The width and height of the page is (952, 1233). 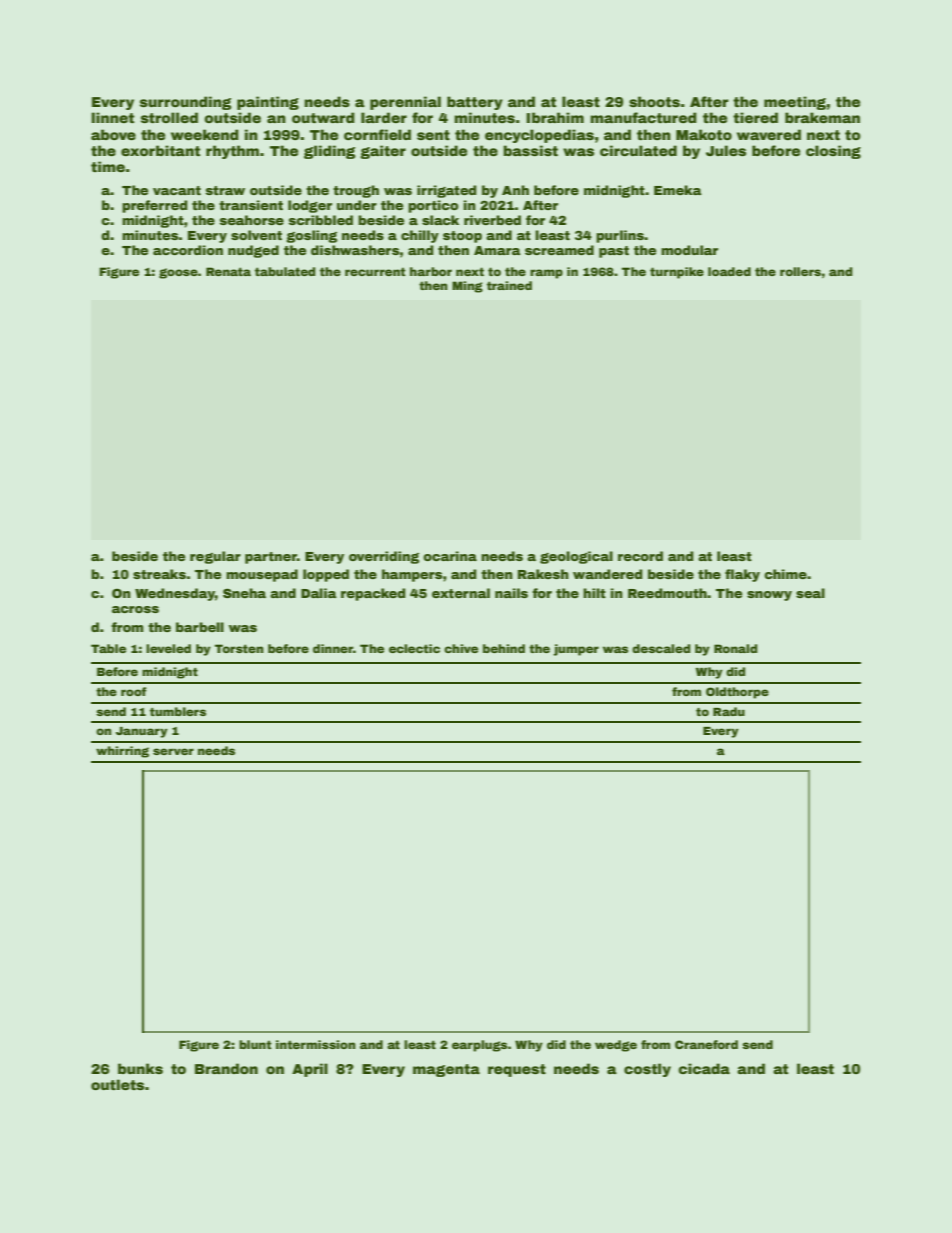 What do you see at coordinates (226, 1068) in the page?
I see `Brandon` at bounding box center [226, 1068].
